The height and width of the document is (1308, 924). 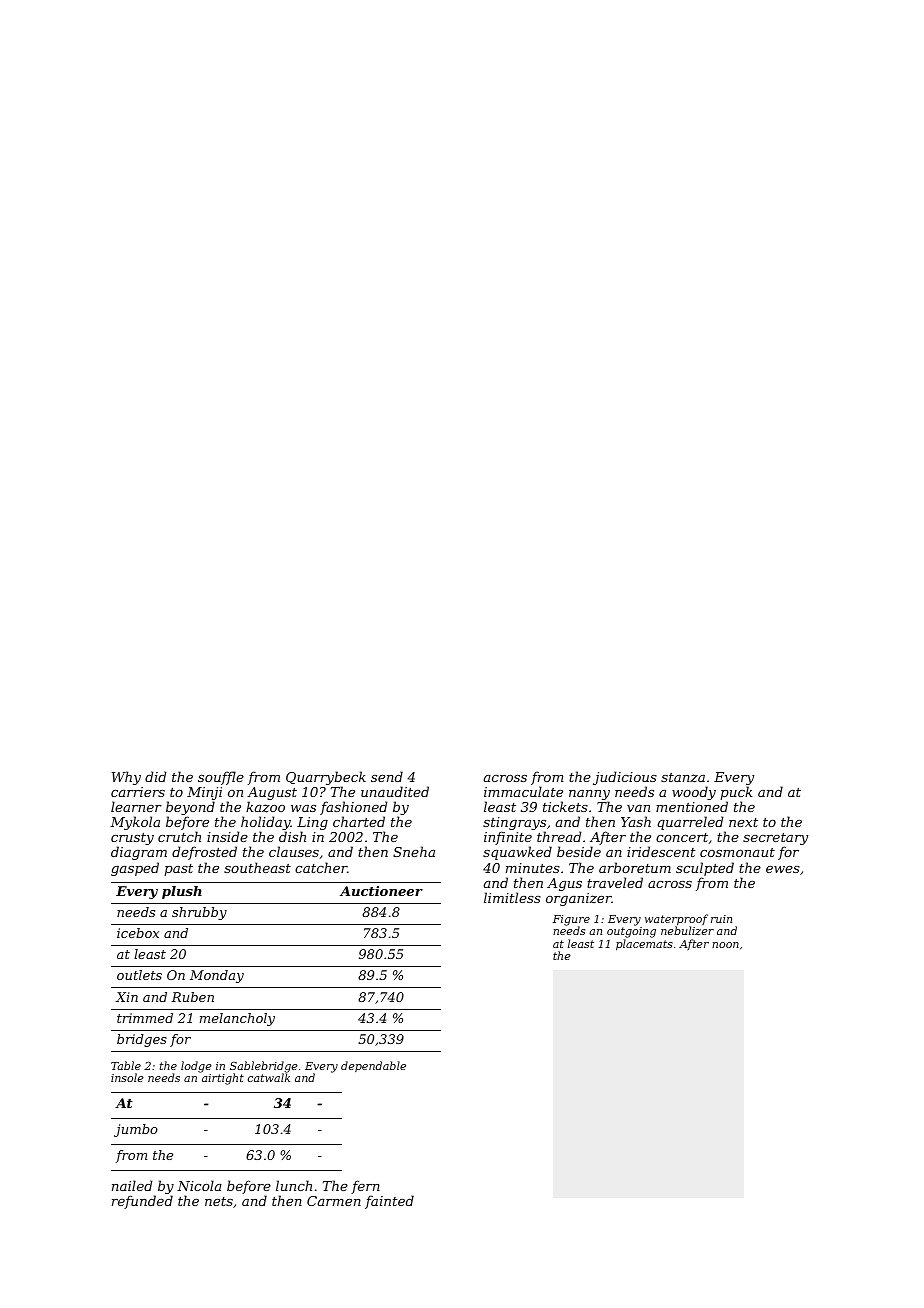 What do you see at coordinates (138, 933) in the document?
I see `icebox` at bounding box center [138, 933].
